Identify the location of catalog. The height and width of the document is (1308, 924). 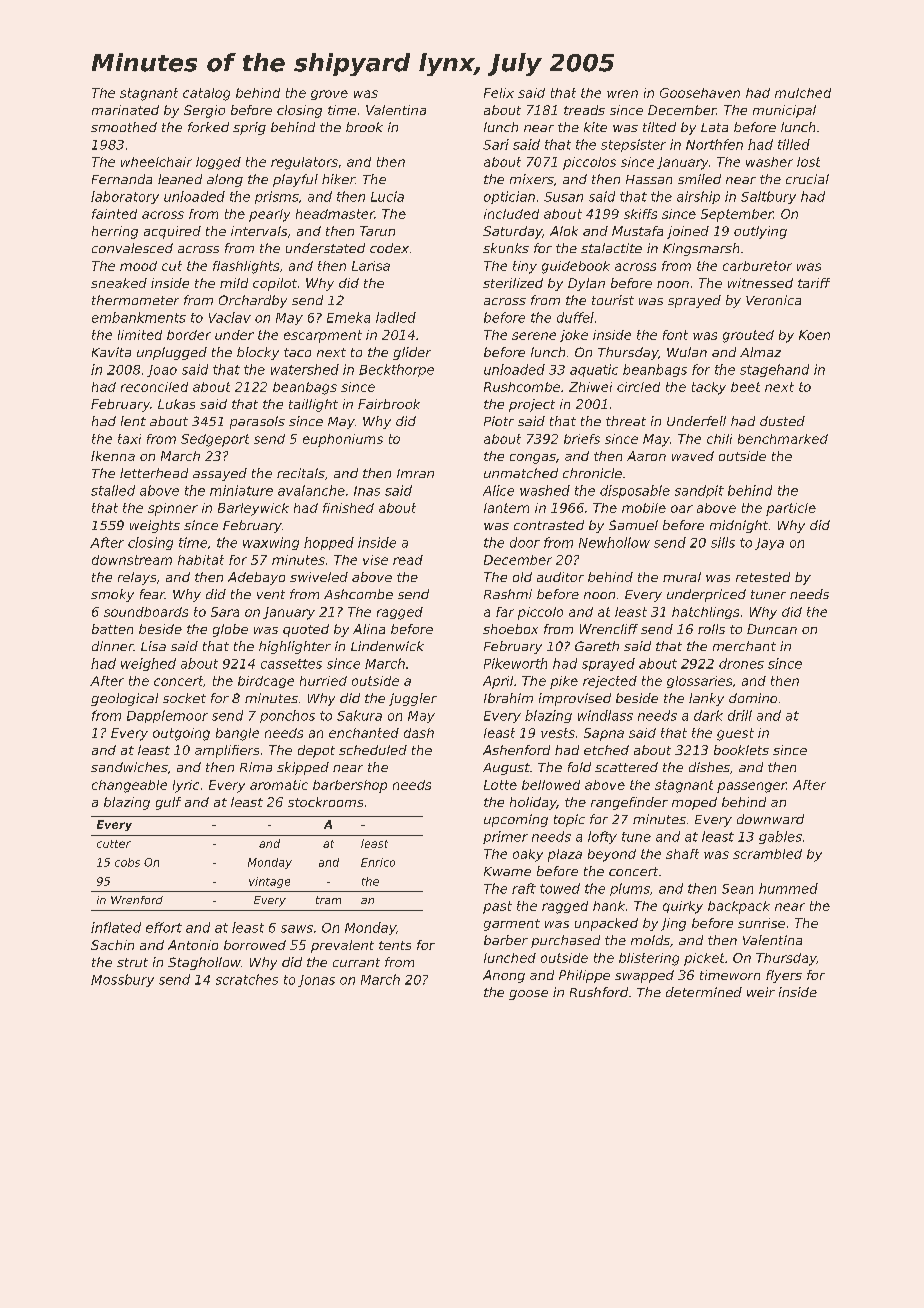
(206, 94).
